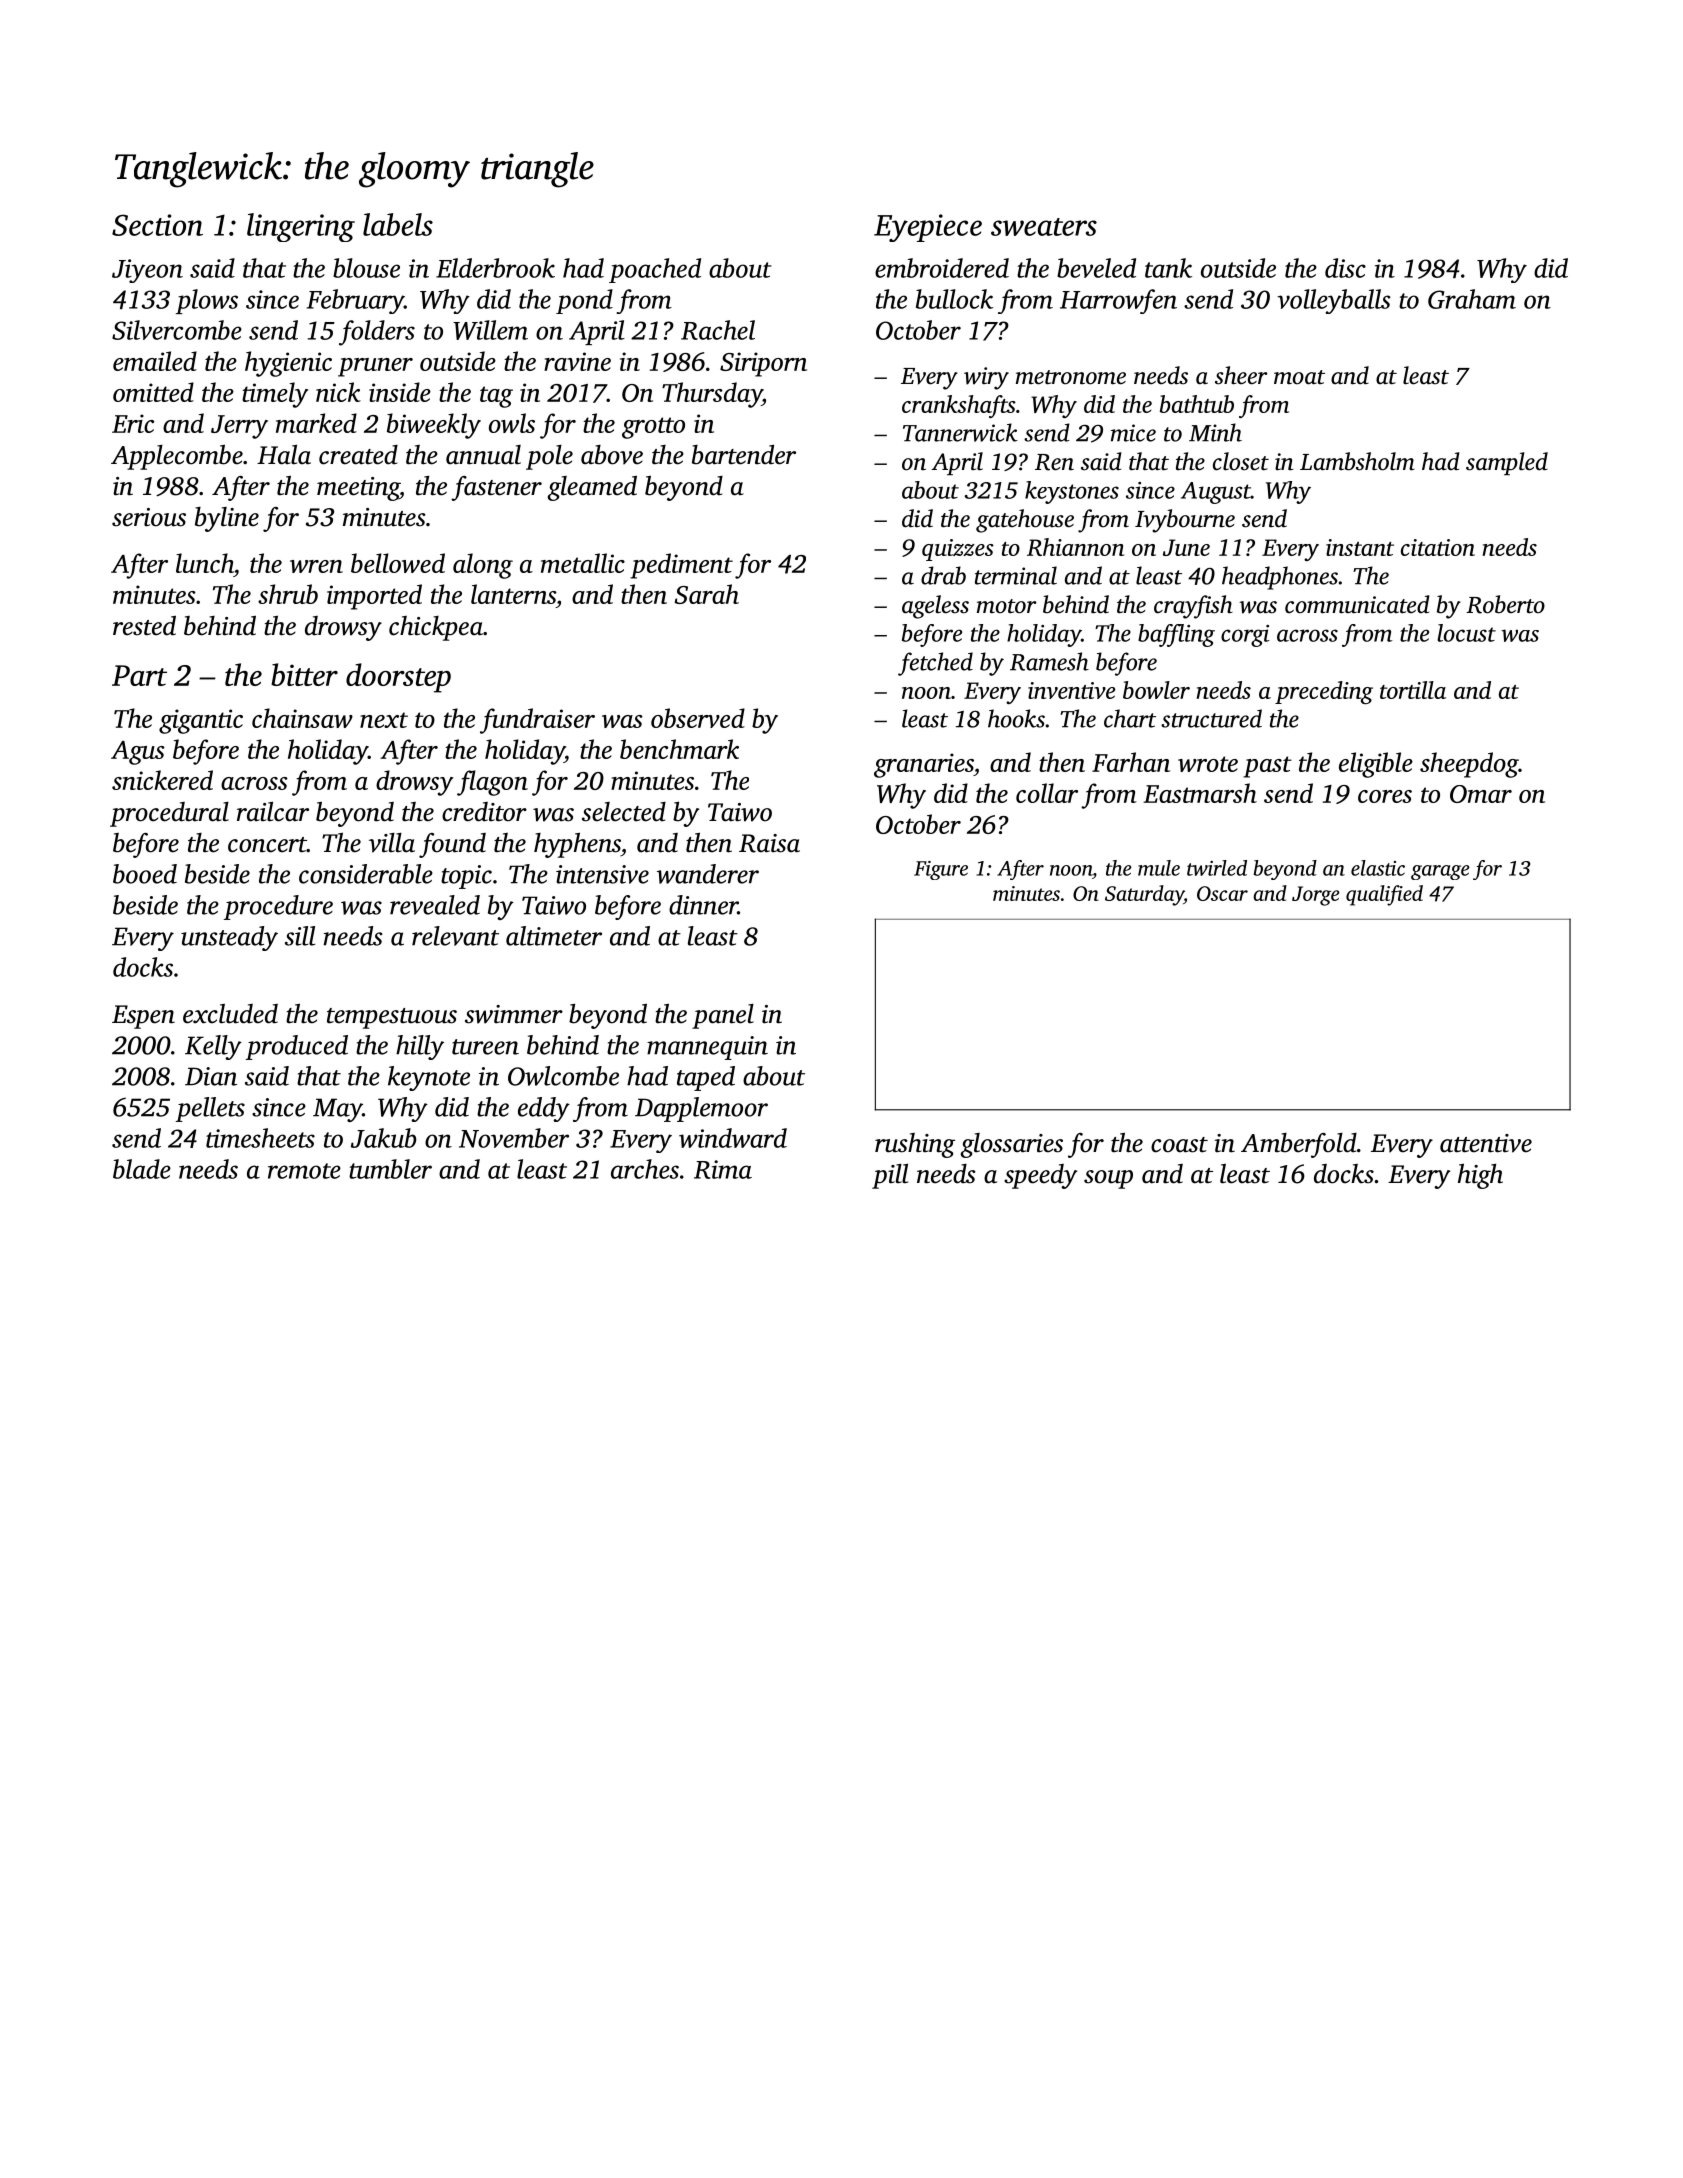  What do you see at coordinates (398, 224) in the screenshot?
I see `labels` at bounding box center [398, 224].
